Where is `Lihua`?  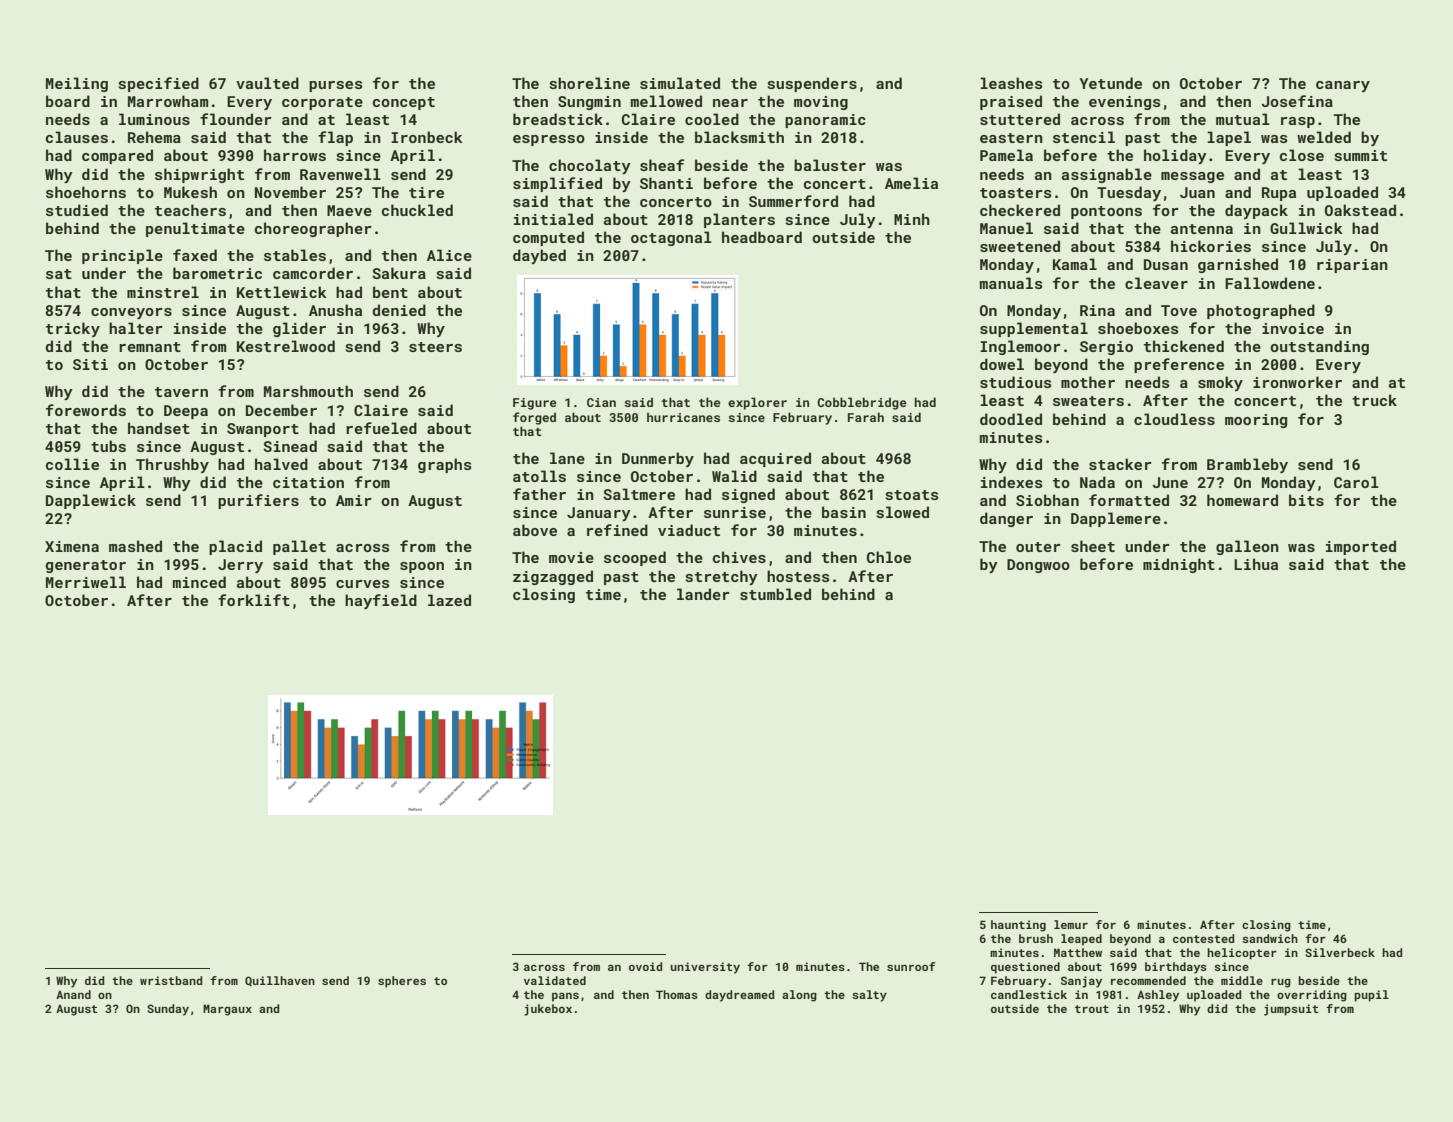
Lihua is located at coordinates (1256, 564).
